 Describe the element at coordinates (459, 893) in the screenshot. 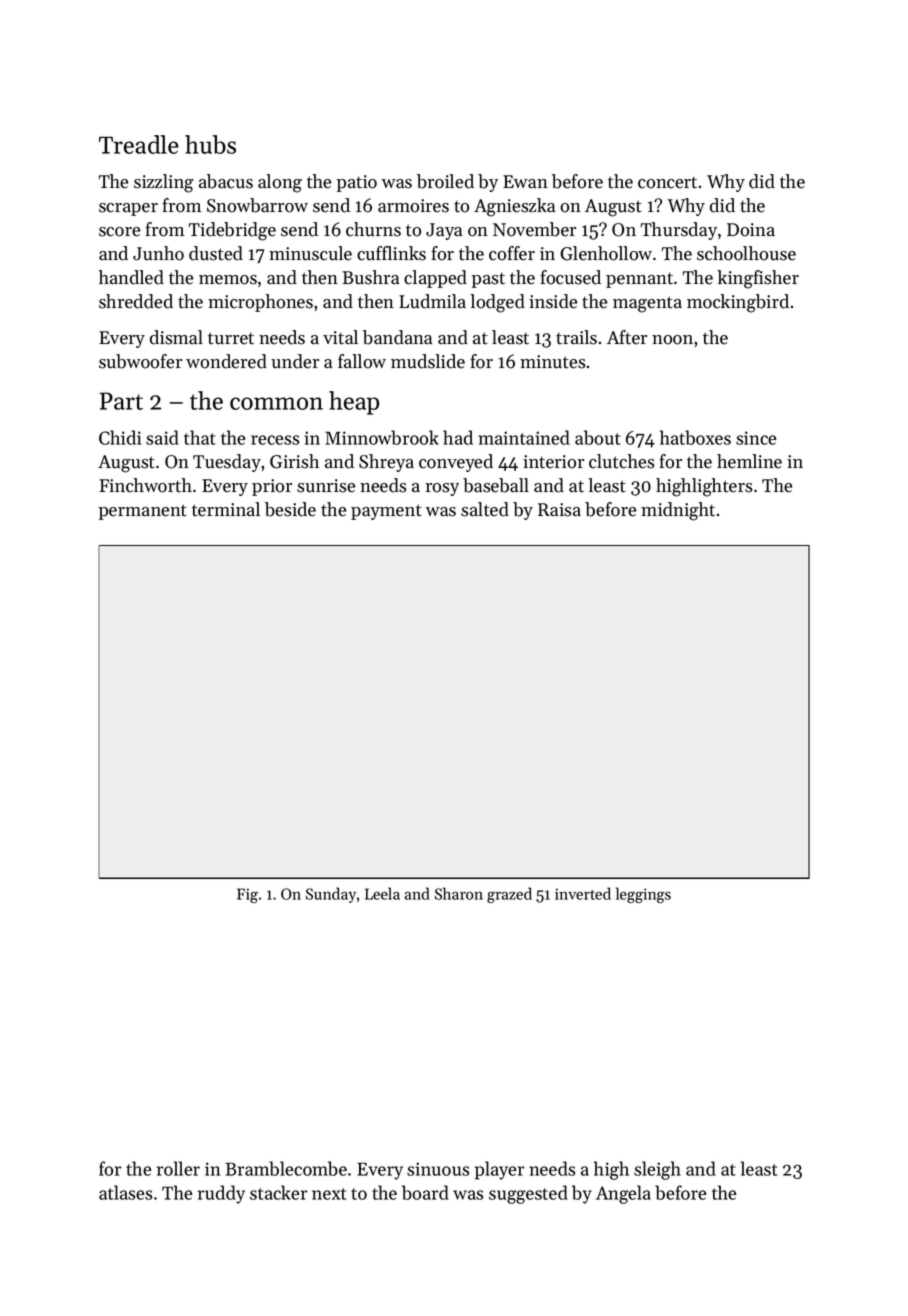

I see `Sharon` at that location.
